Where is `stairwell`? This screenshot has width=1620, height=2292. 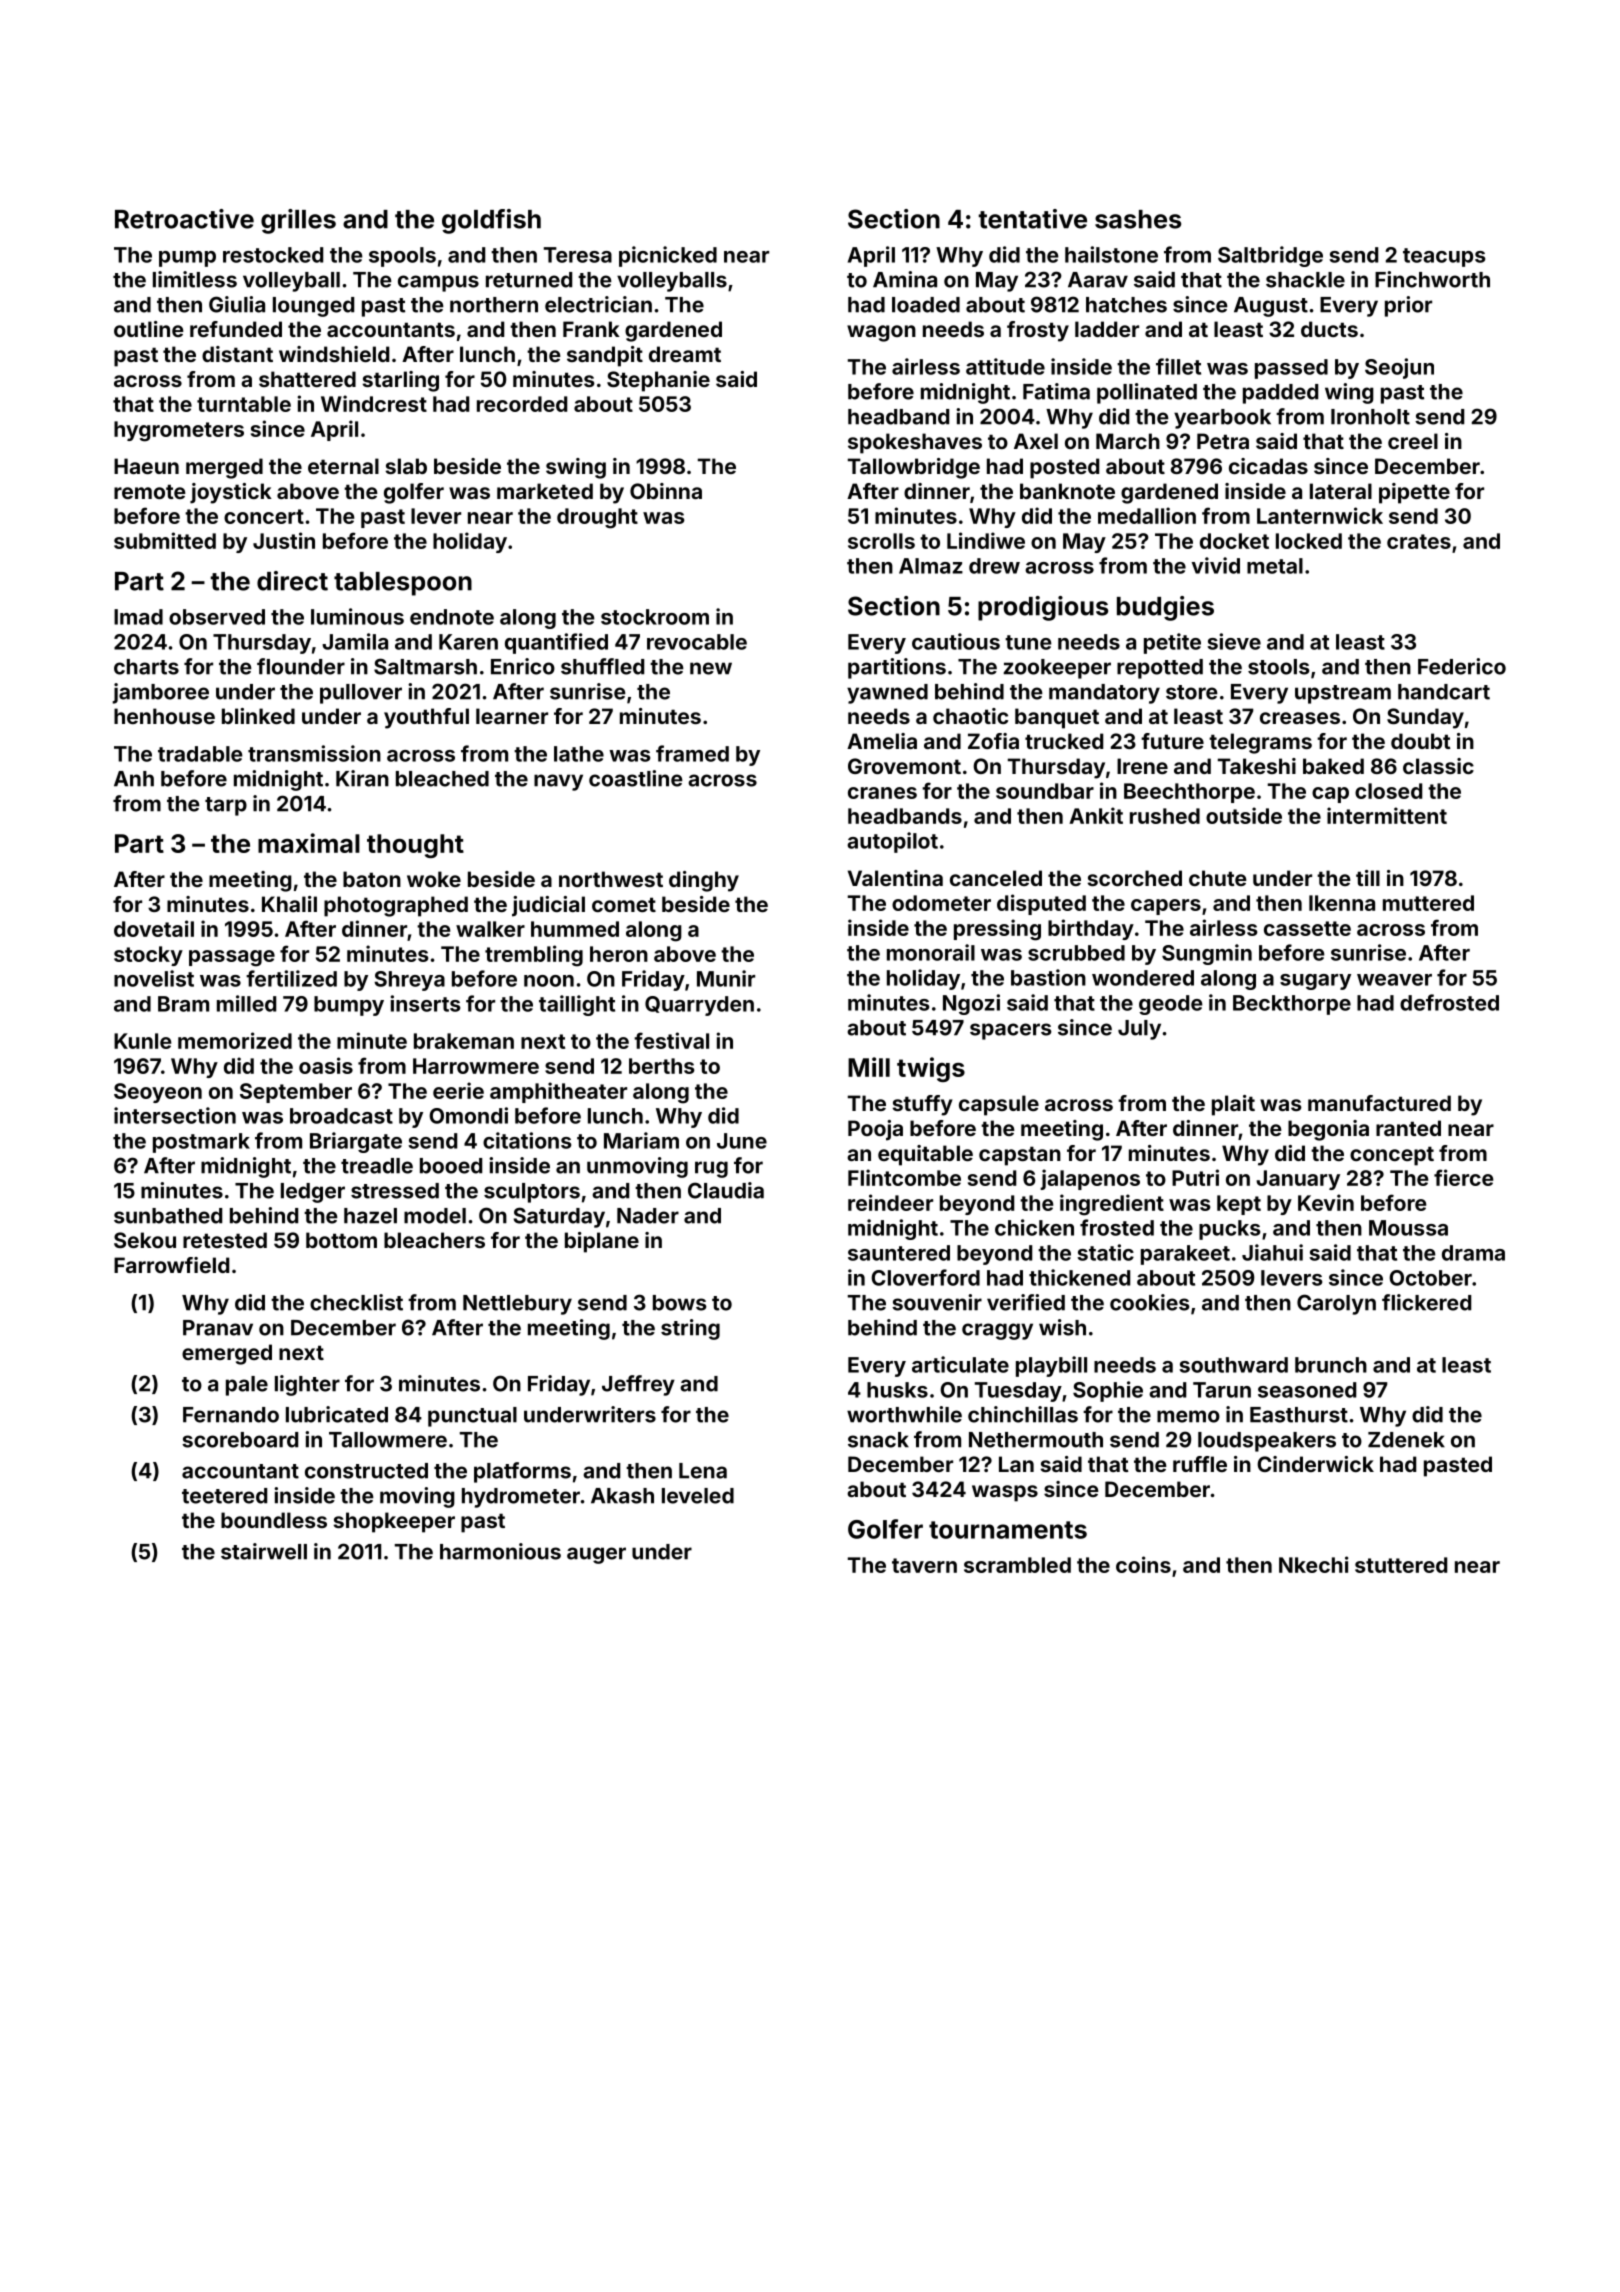
stairwell is located at coordinates (264, 1551).
